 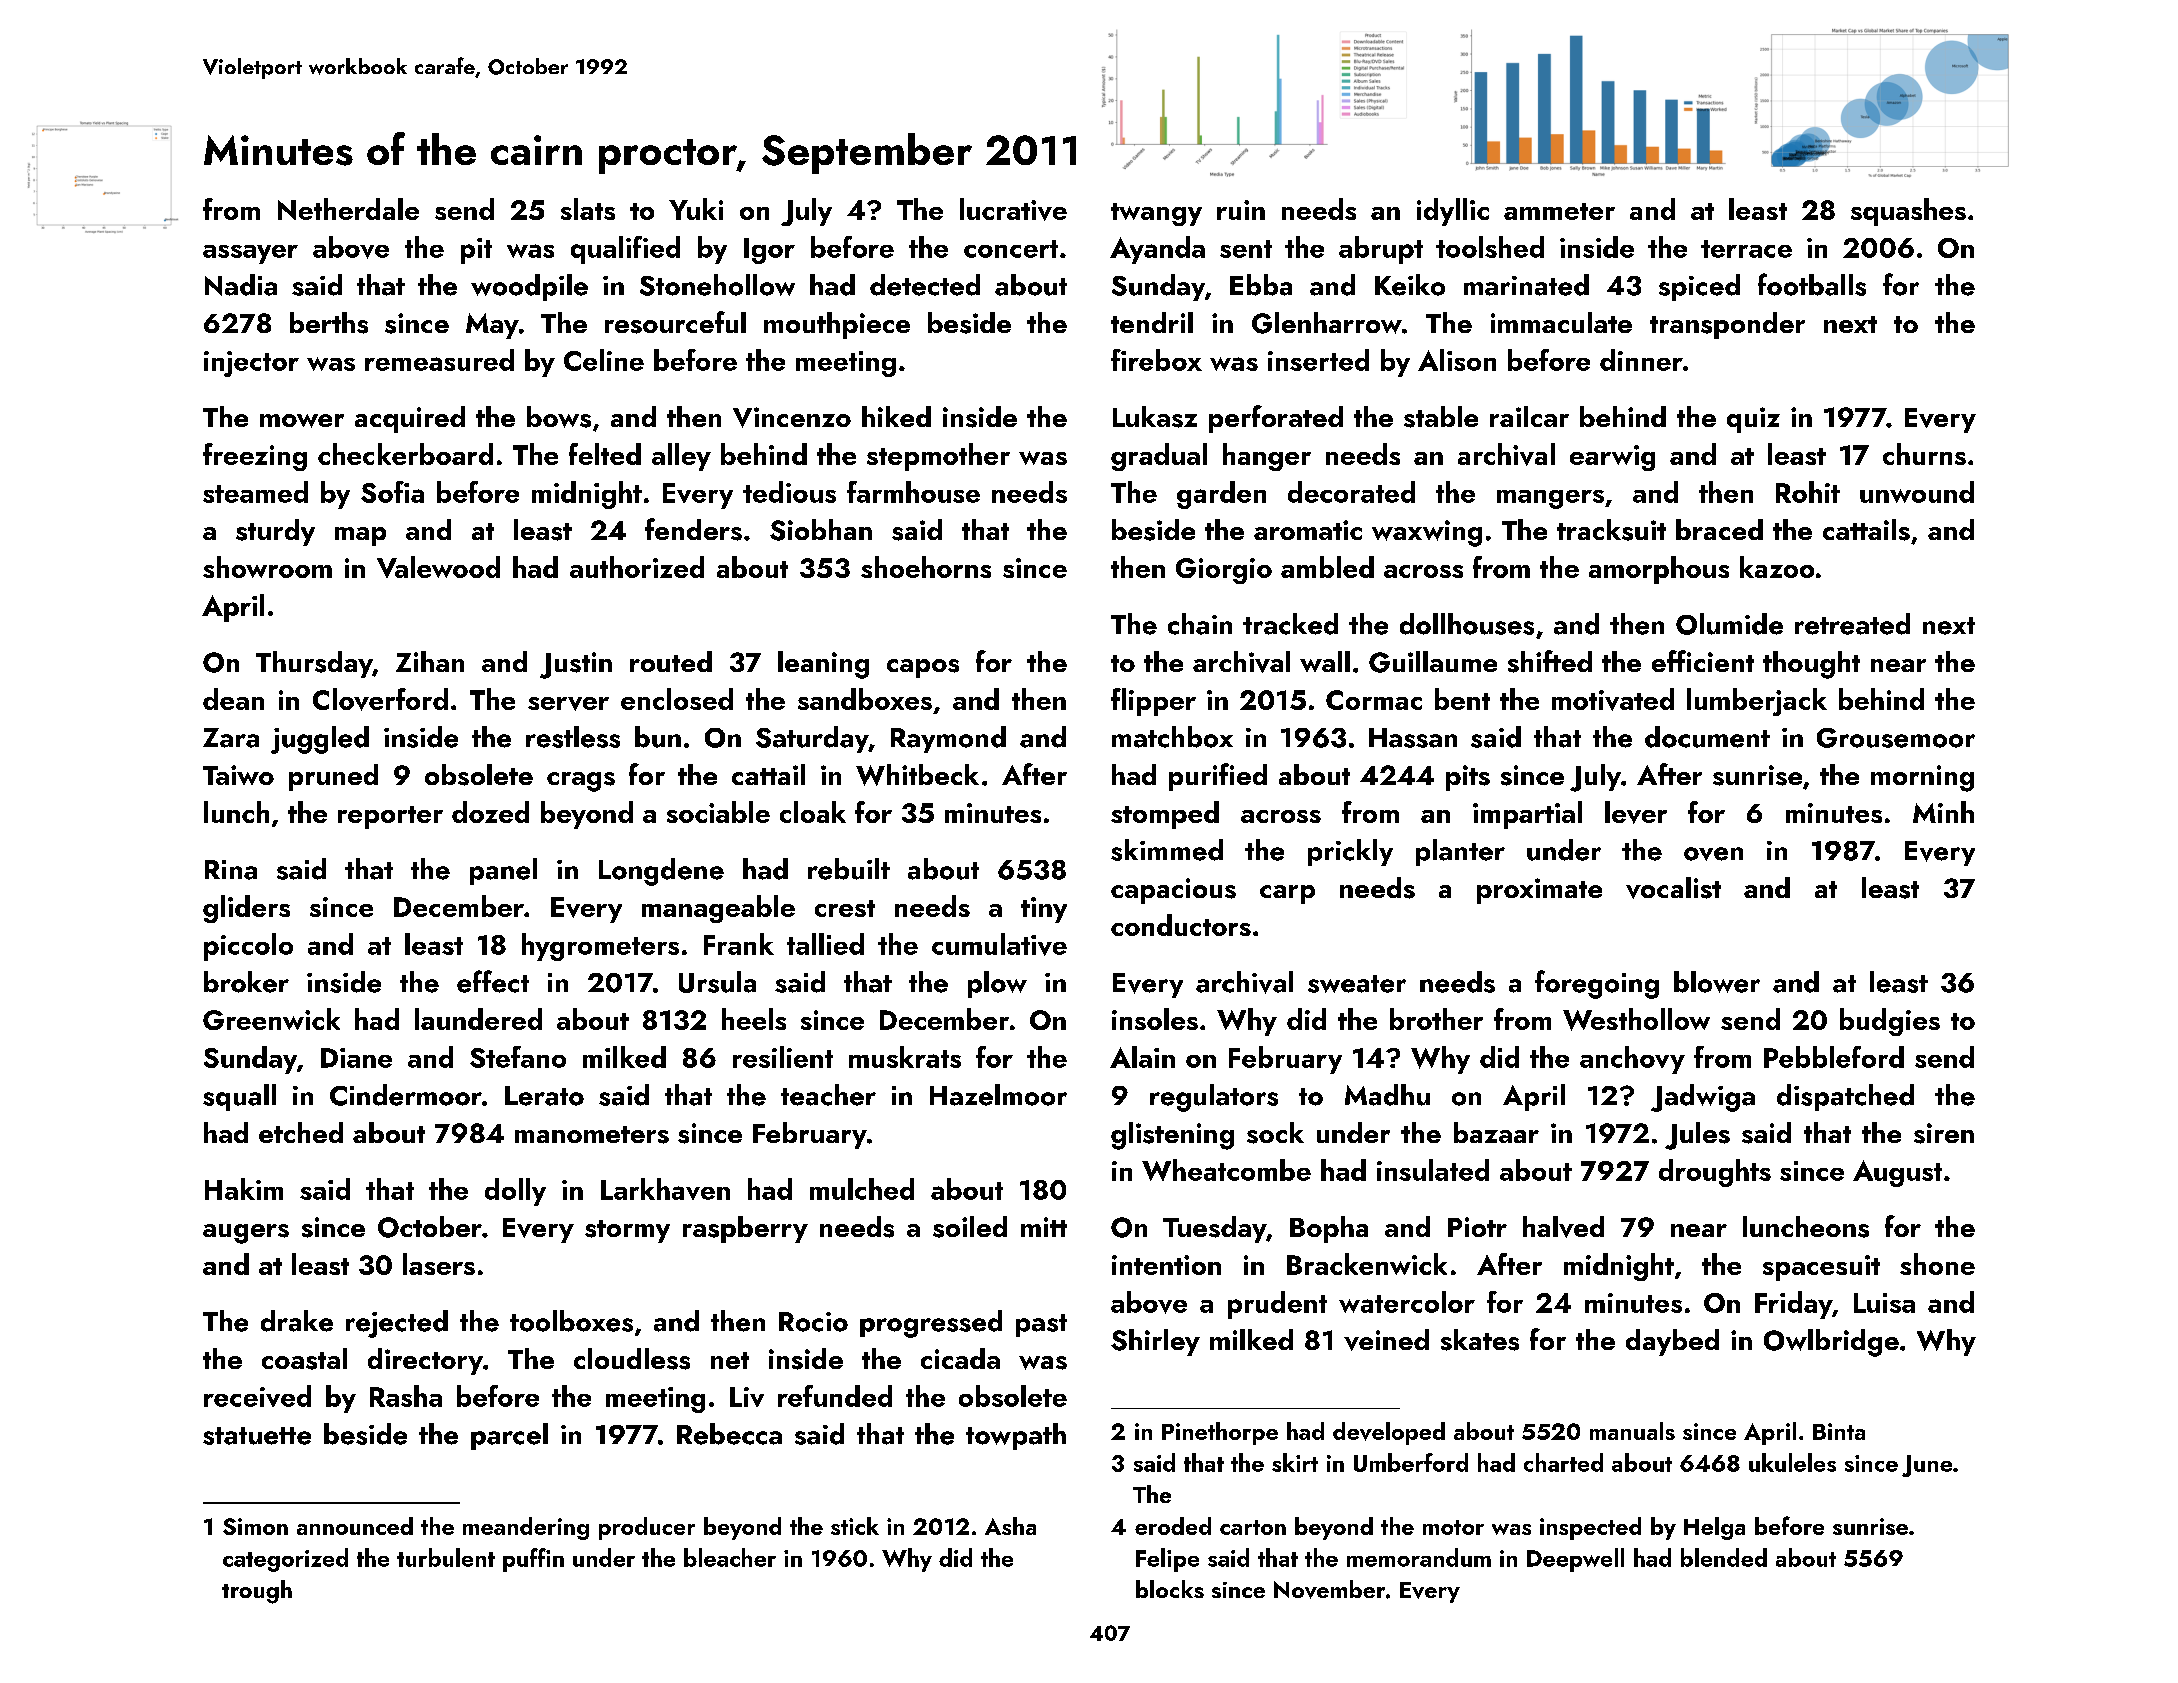 I want to click on heels, so click(x=754, y=1019).
